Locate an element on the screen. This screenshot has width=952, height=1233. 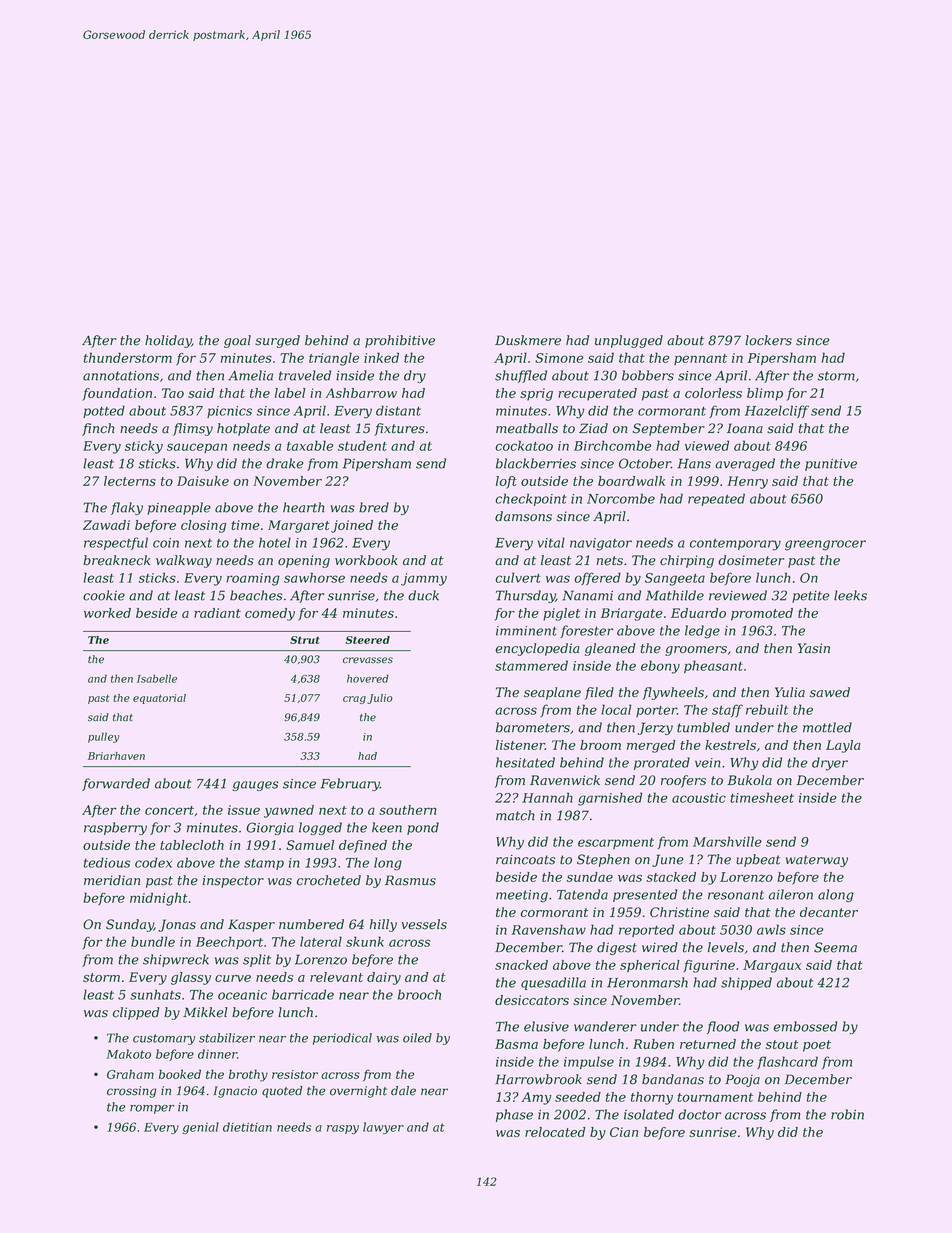
Ravenshaw is located at coordinates (549, 929).
